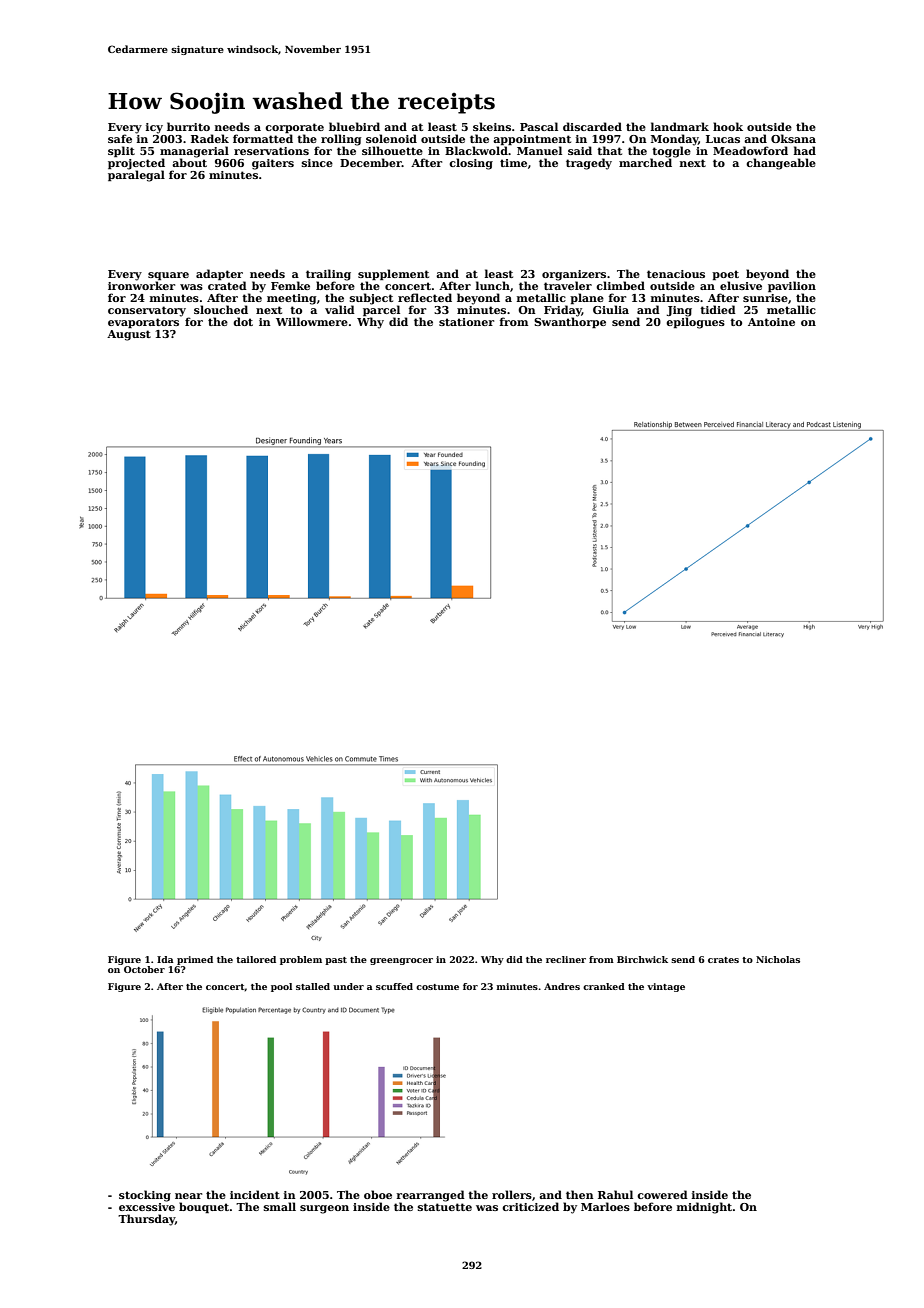  What do you see at coordinates (281, 987) in the page?
I see `pool` at bounding box center [281, 987].
